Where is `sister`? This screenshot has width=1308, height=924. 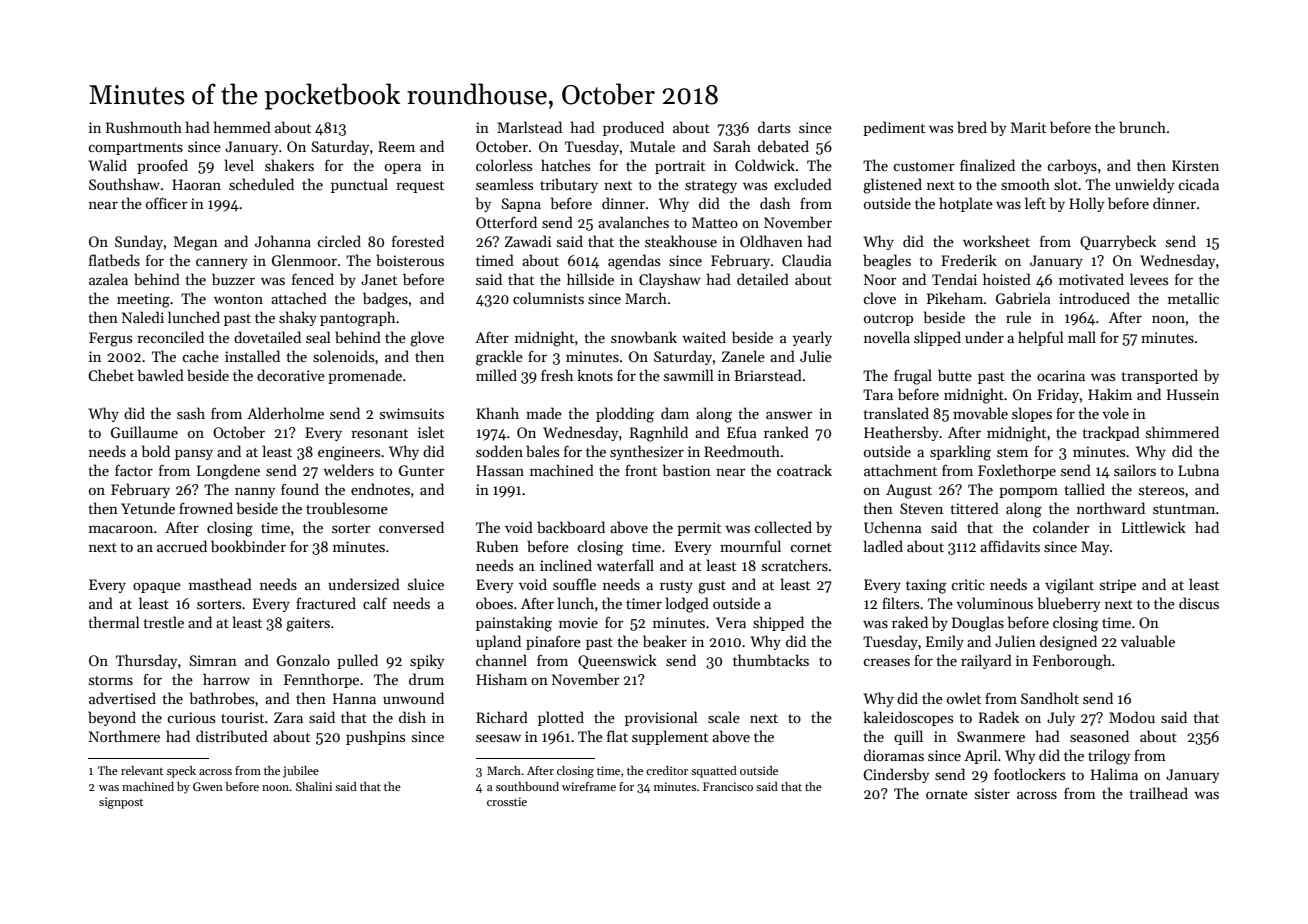 sister is located at coordinates (992, 793).
